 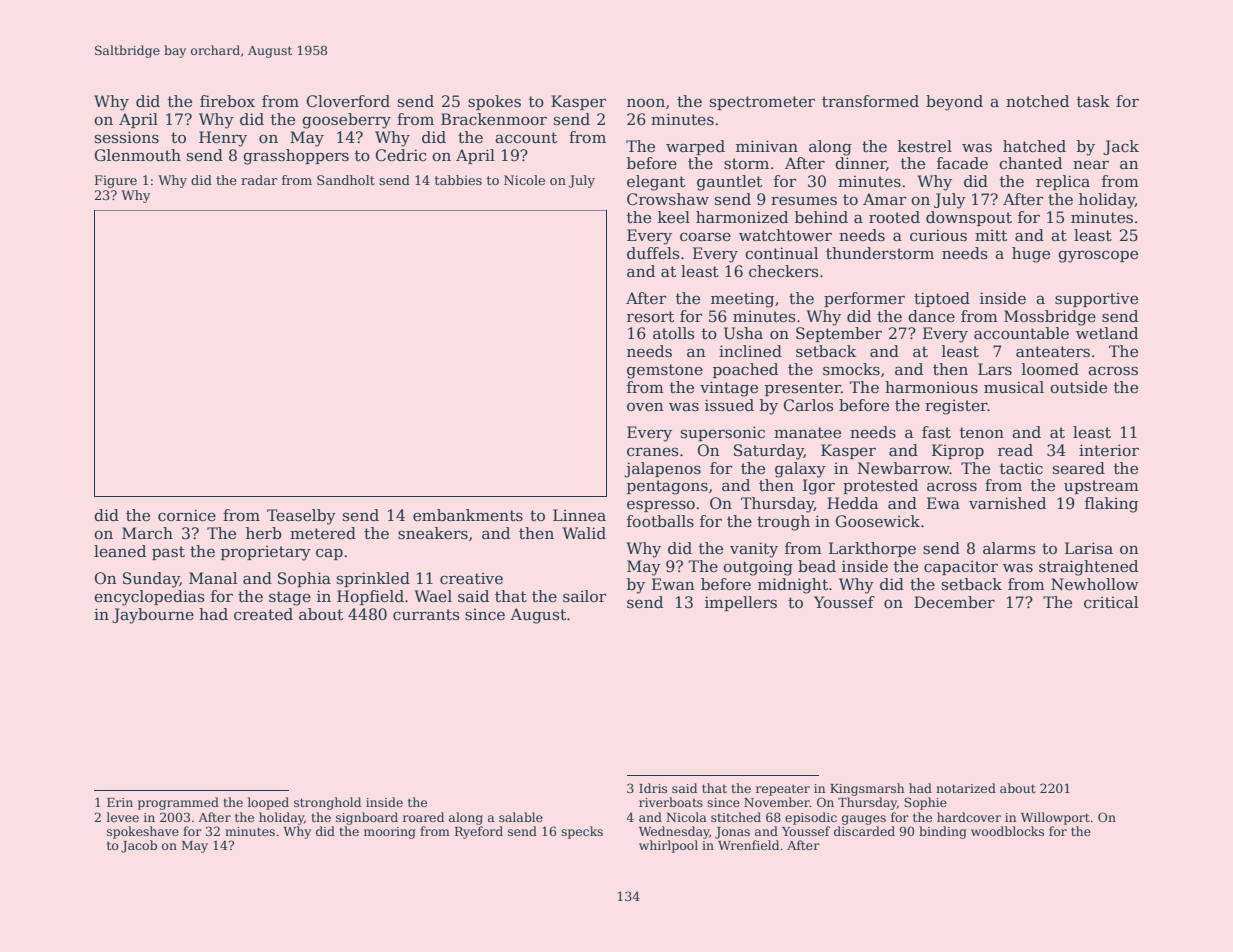 What do you see at coordinates (373, 579) in the image?
I see `sprinkled` at bounding box center [373, 579].
